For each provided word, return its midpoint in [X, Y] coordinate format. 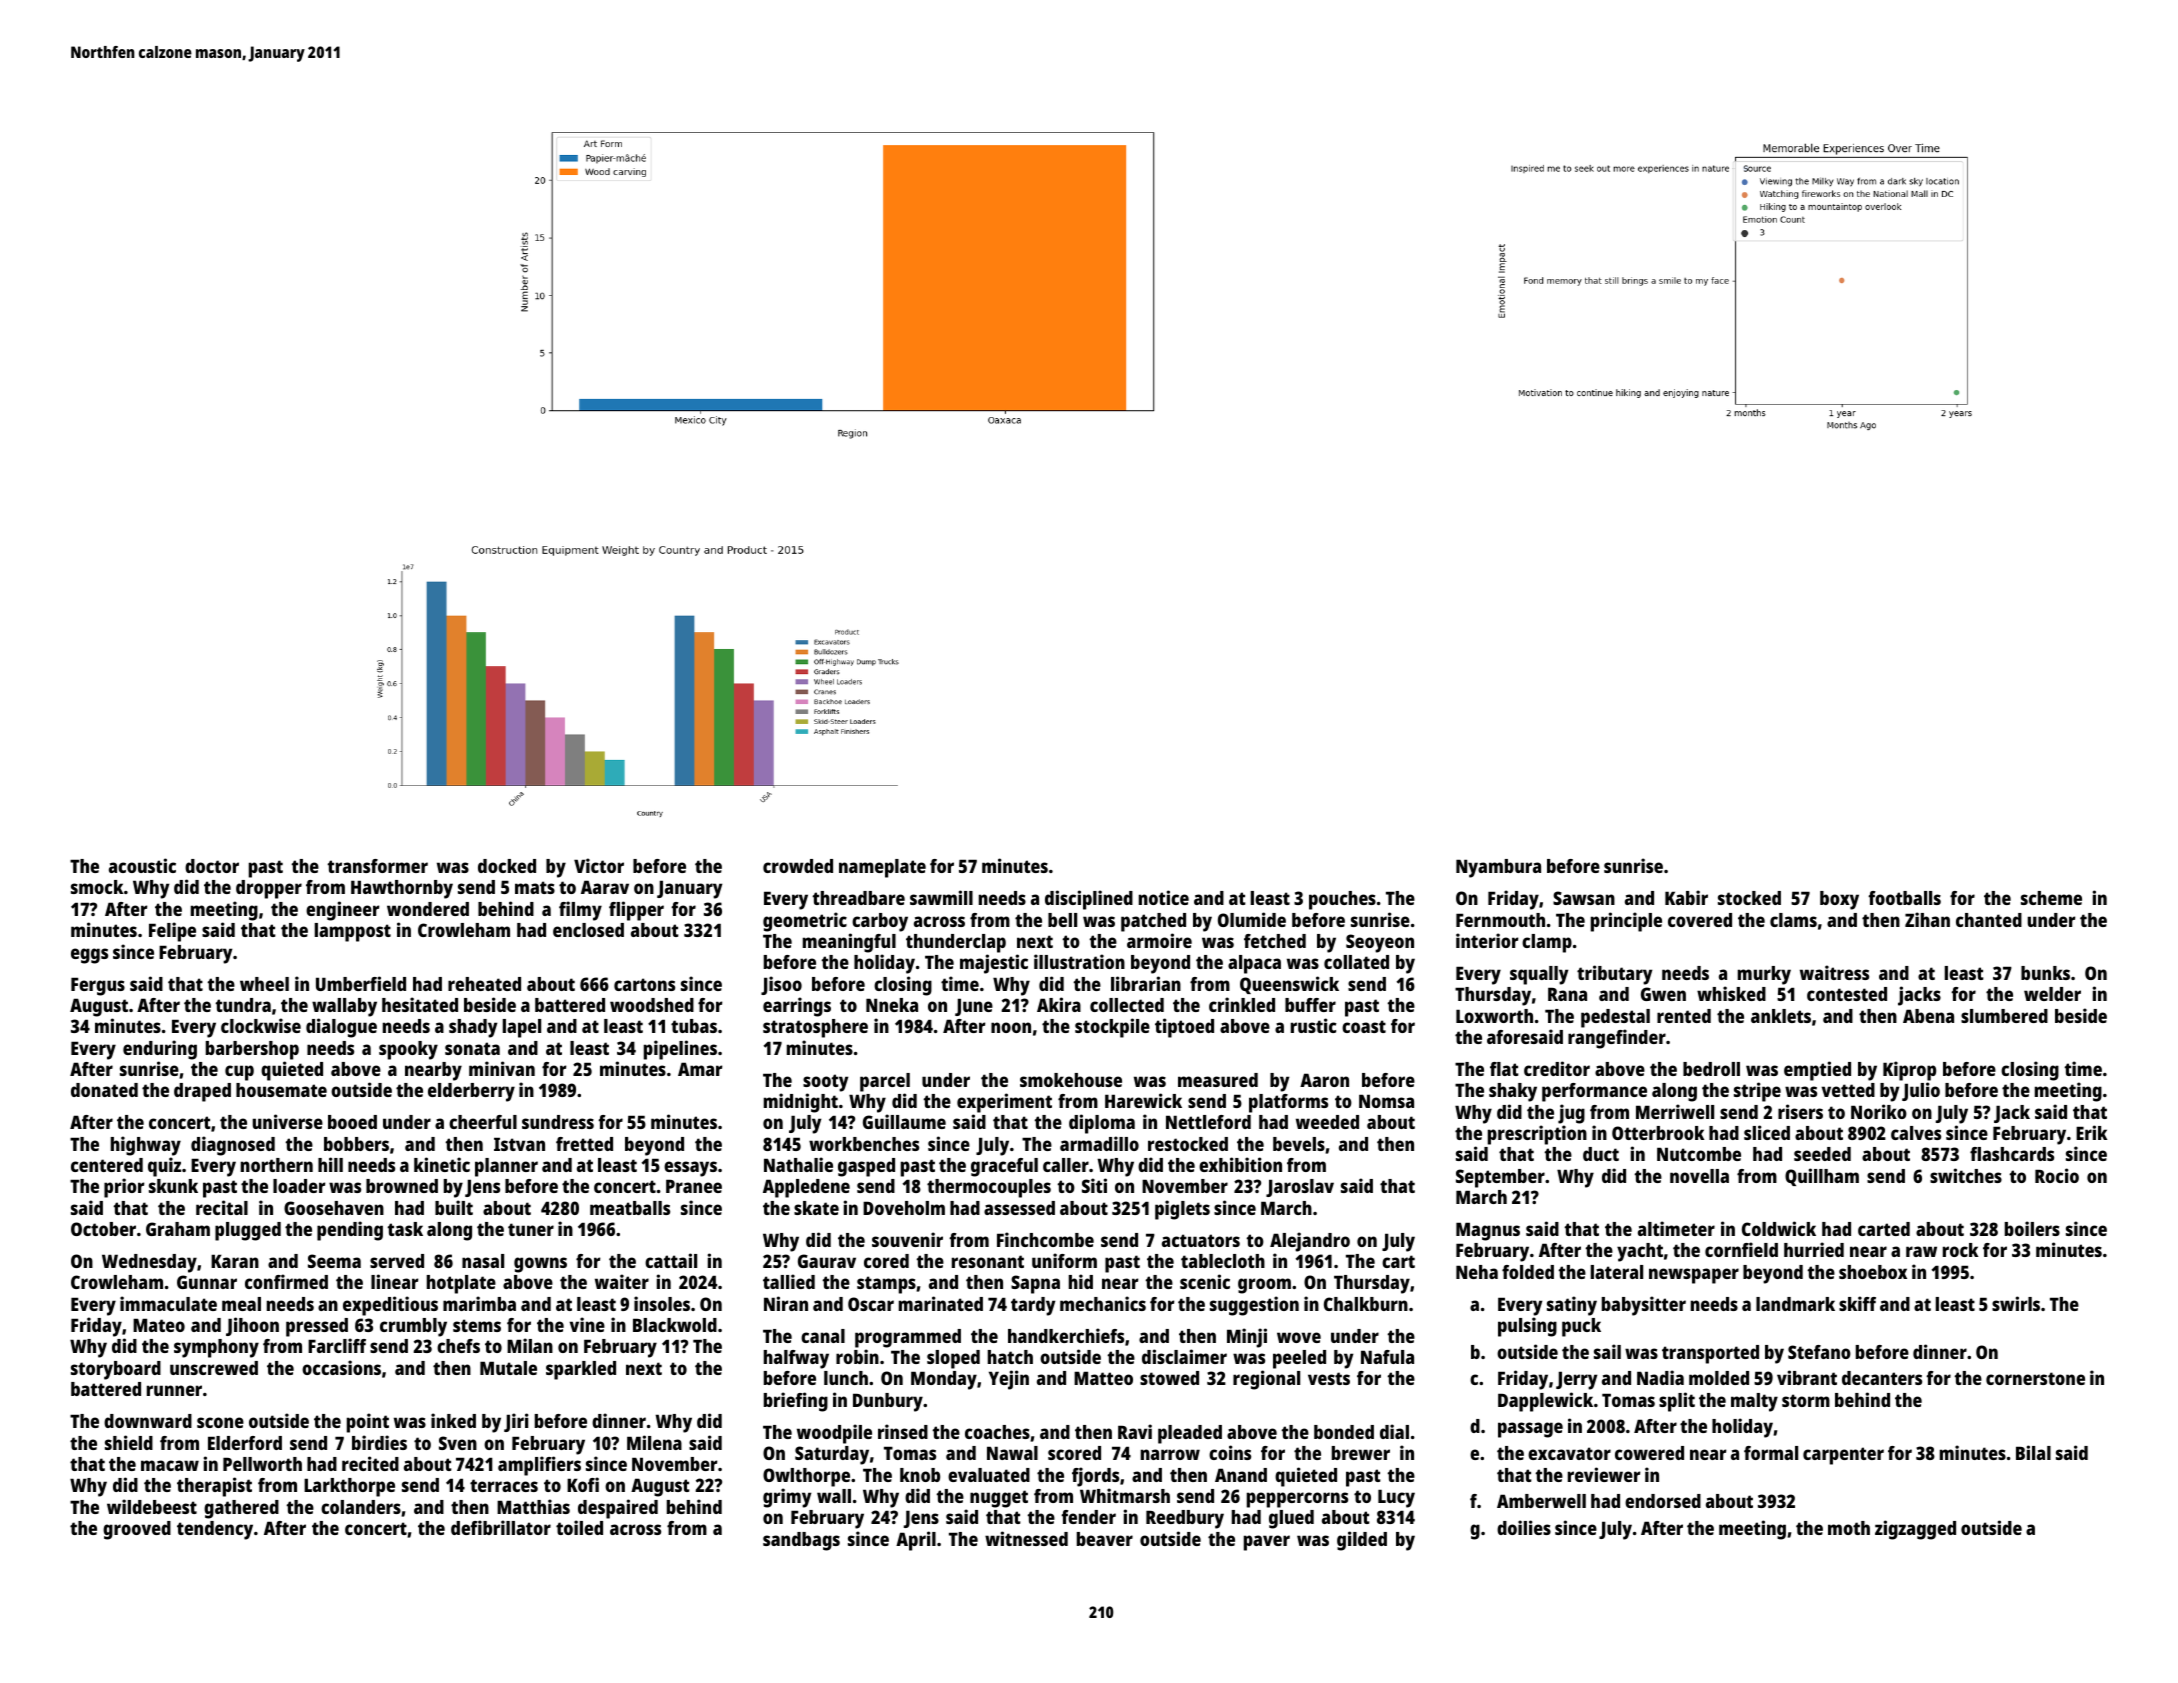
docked [507, 866]
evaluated [989, 1475]
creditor [1557, 1068]
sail [1607, 1351]
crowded [798, 866]
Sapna [1035, 1284]
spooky [408, 1050]
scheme [2051, 898]
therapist [214, 1487]
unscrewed [214, 1368]
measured [1218, 1080]
